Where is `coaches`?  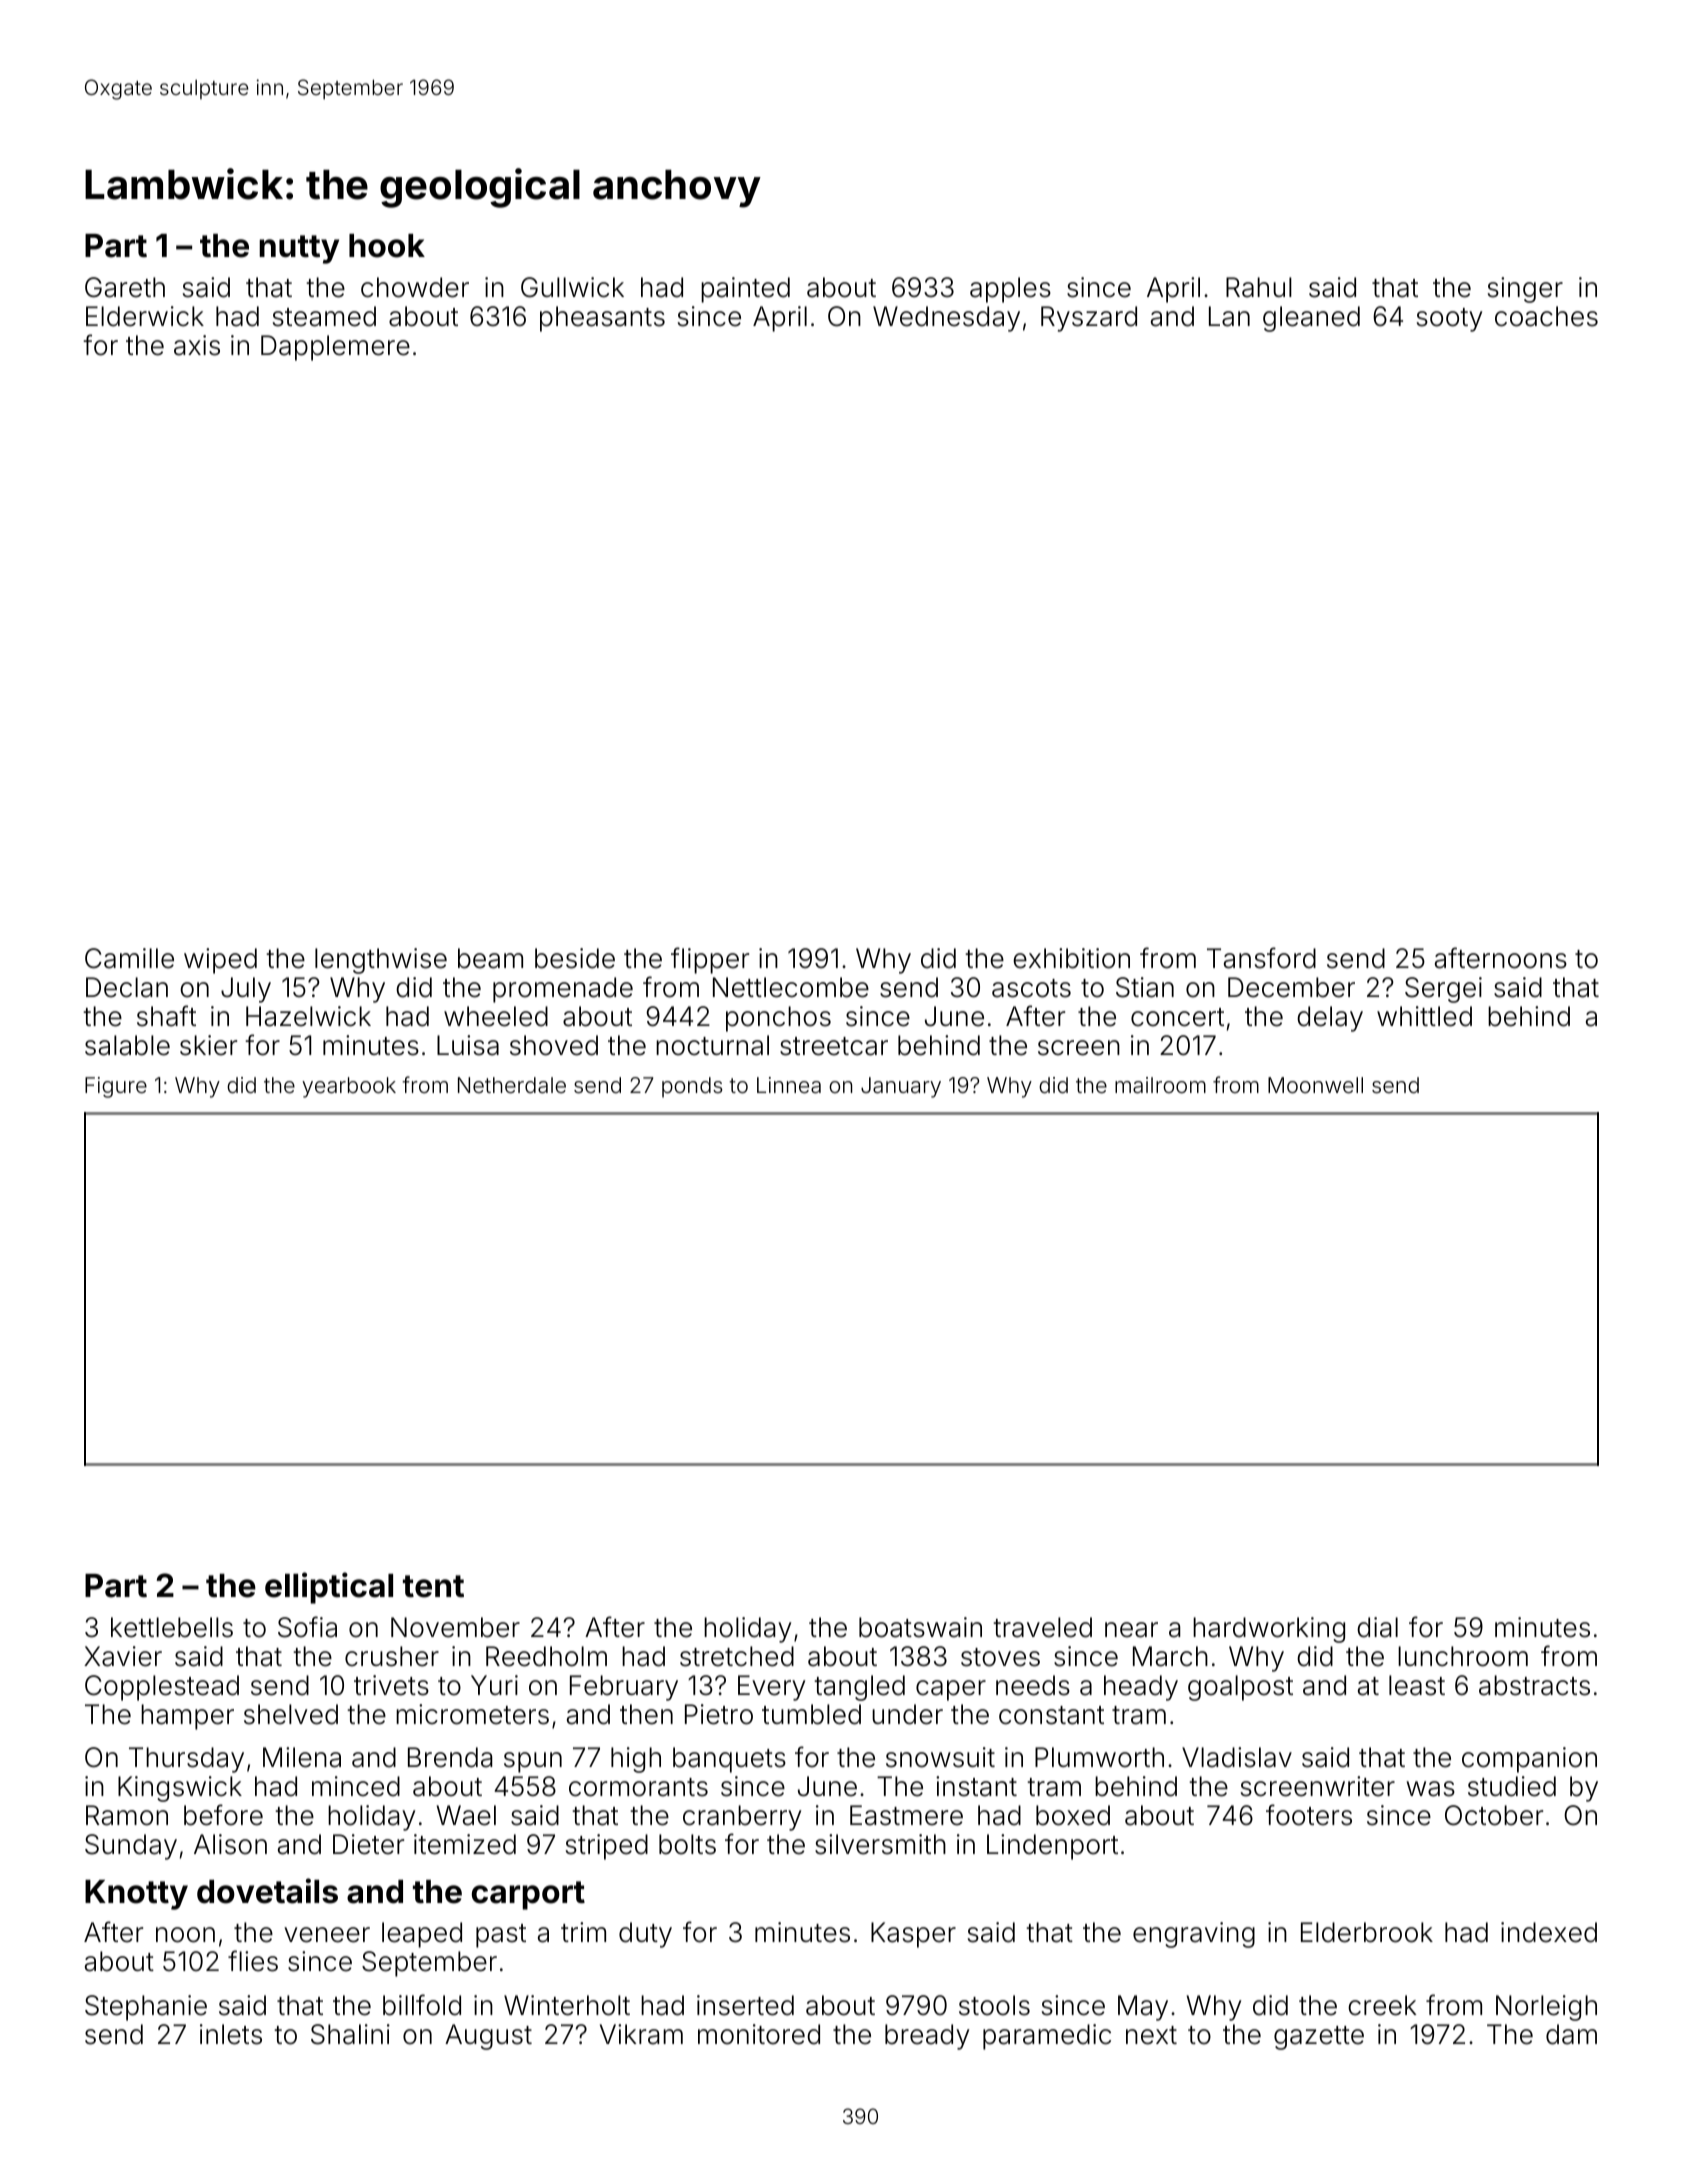 coaches is located at coordinates (1546, 316).
